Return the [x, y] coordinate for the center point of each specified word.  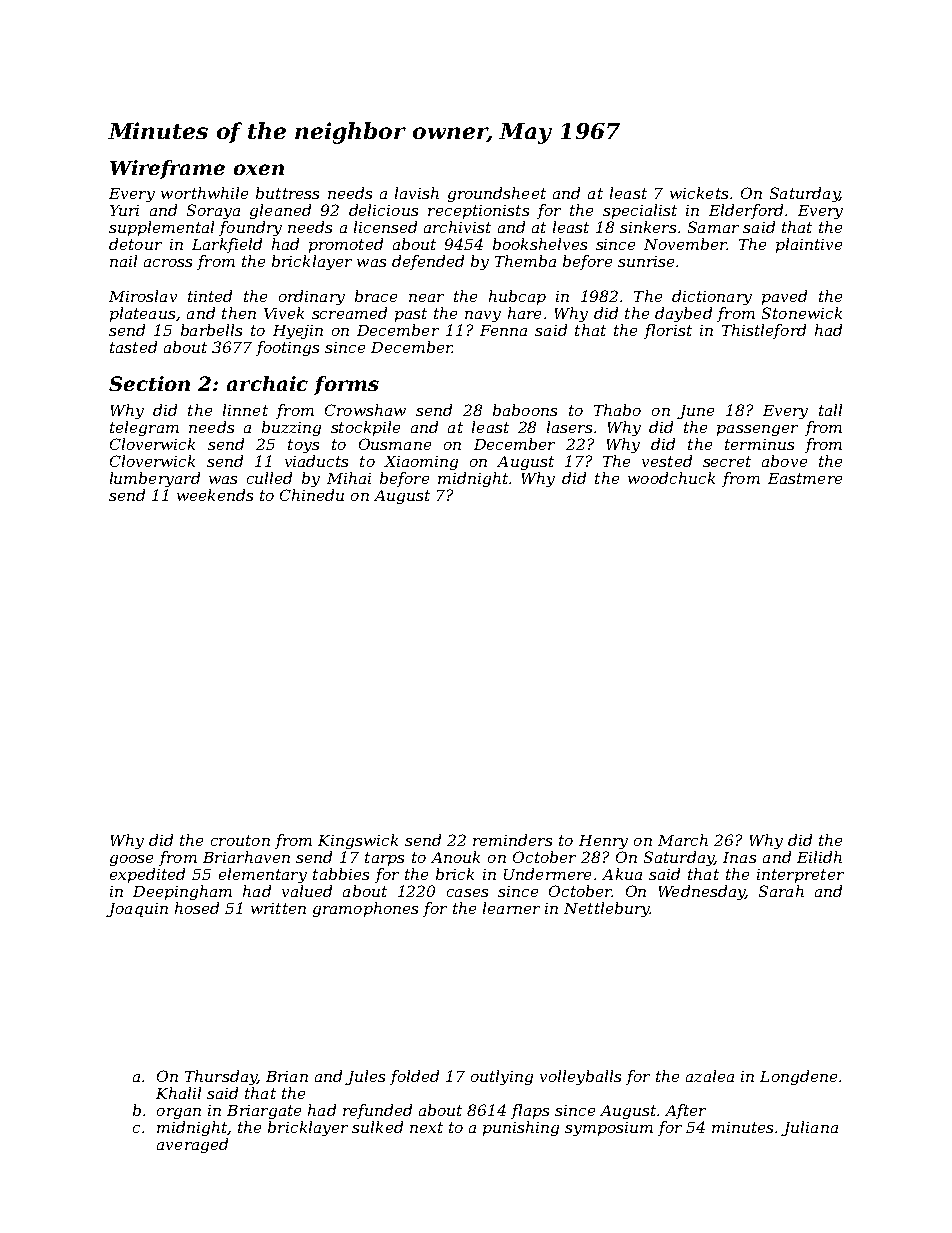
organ [179, 1113]
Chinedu [312, 495]
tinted [210, 296]
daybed [683, 314]
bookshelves [540, 244]
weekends [215, 495]
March [683, 840]
